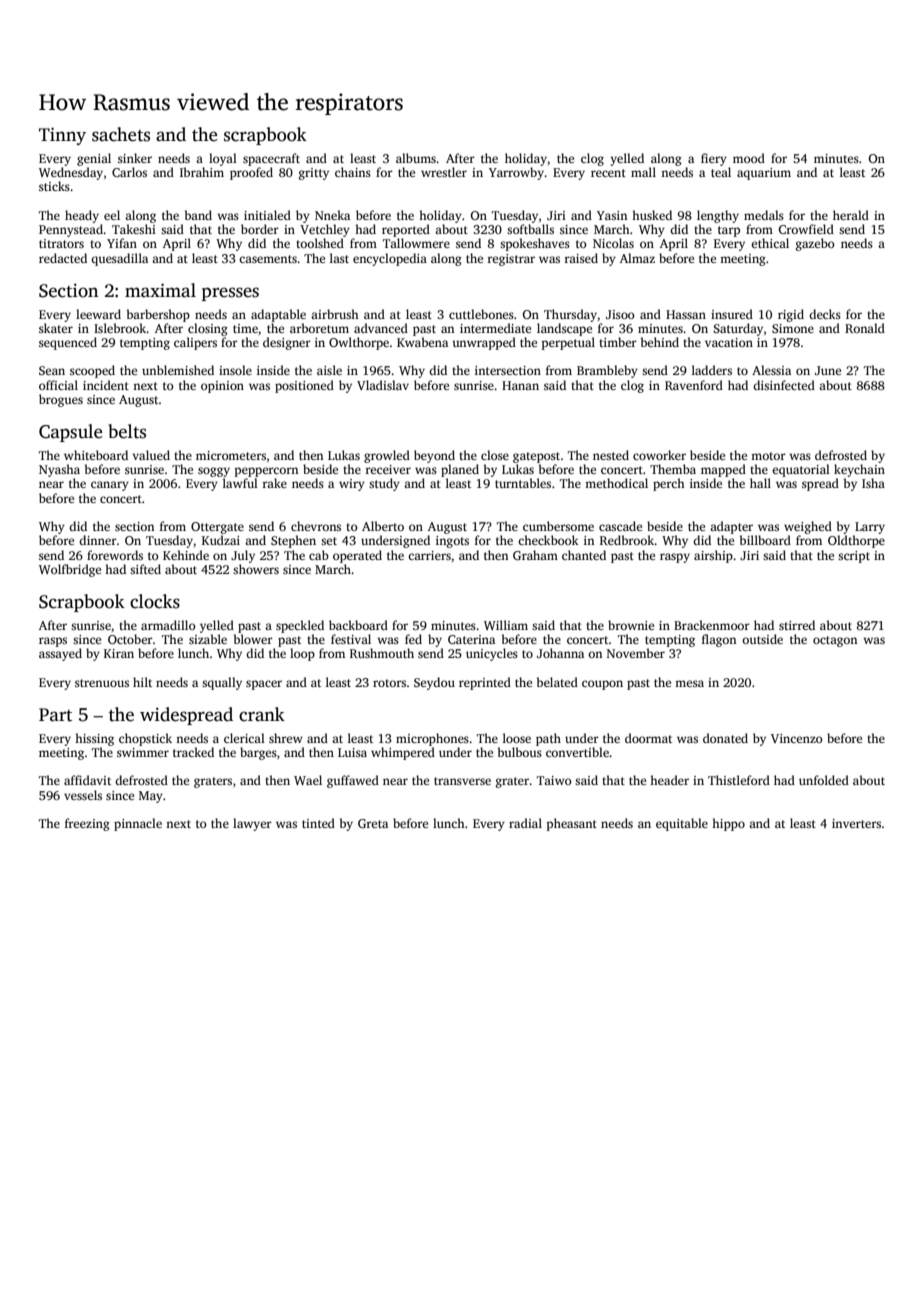  What do you see at coordinates (835, 641) in the screenshot?
I see `octagon` at bounding box center [835, 641].
